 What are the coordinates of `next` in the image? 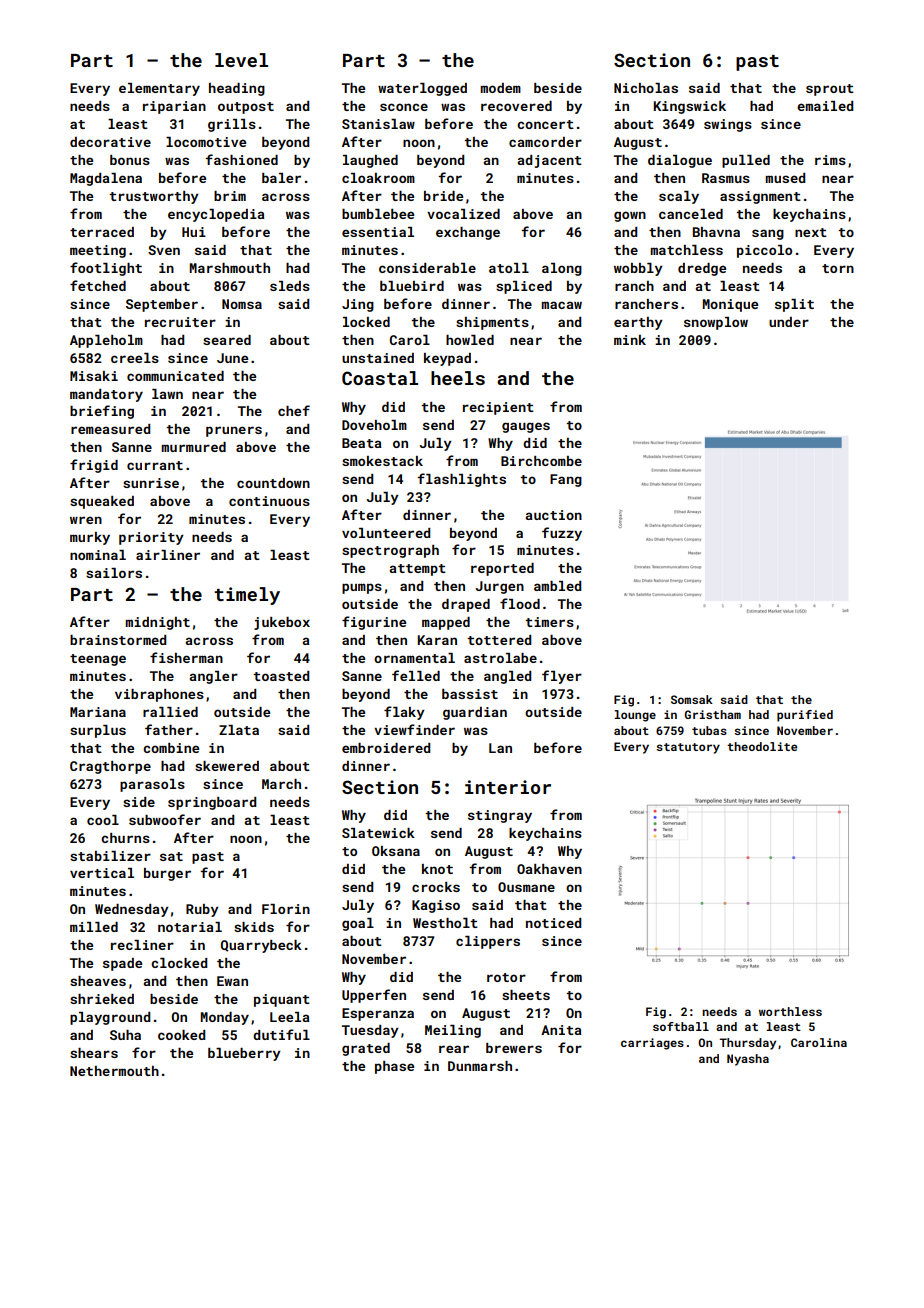 It's located at (811, 232).
